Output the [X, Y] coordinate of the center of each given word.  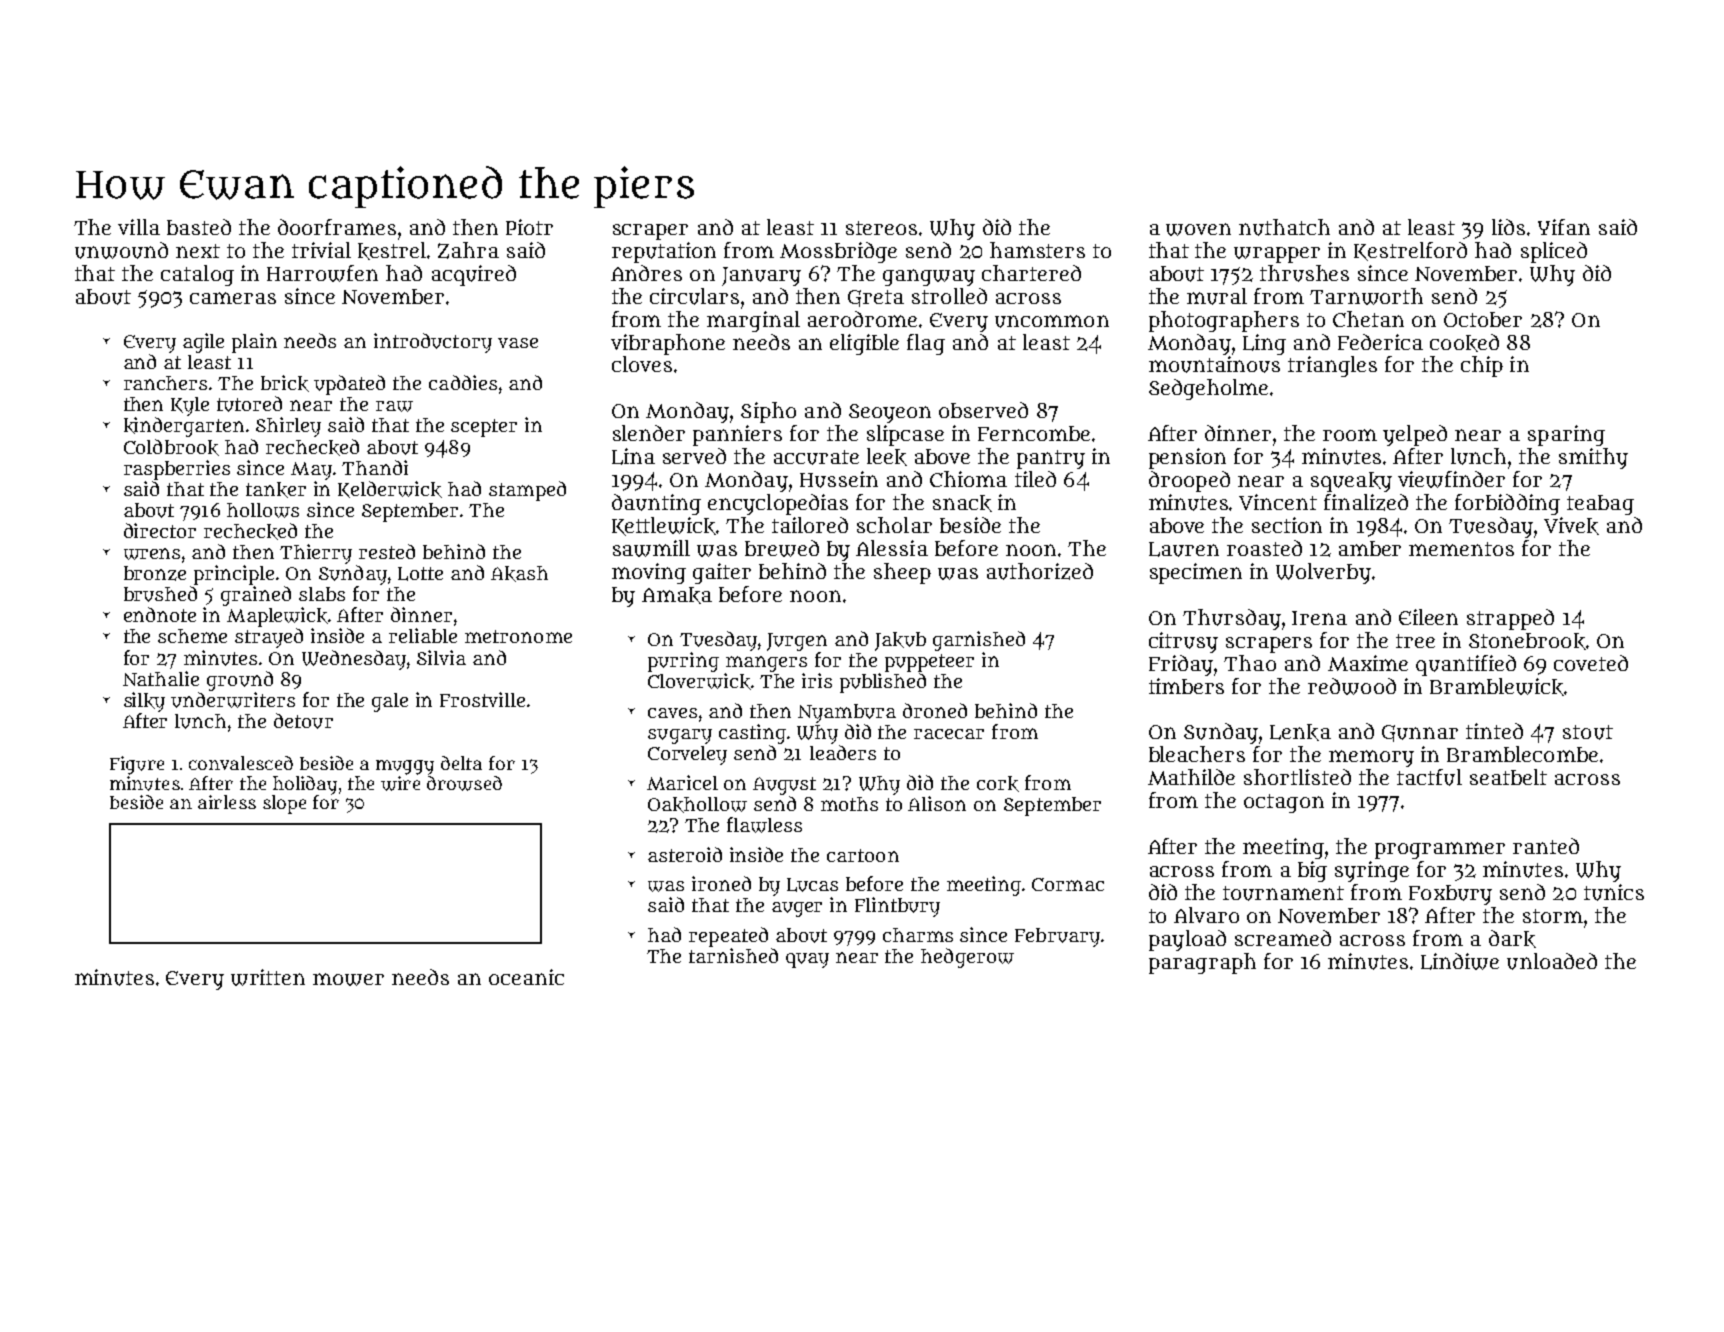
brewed [782, 548]
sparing [1566, 435]
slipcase [905, 435]
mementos [1461, 549]
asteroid [685, 854]
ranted [1546, 846]
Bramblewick [1497, 687]
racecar [949, 734]
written [268, 977]
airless [227, 802]
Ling [1264, 344]
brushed [160, 594]
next [198, 251]
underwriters [233, 700]
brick [285, 383]
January [761, 276]
